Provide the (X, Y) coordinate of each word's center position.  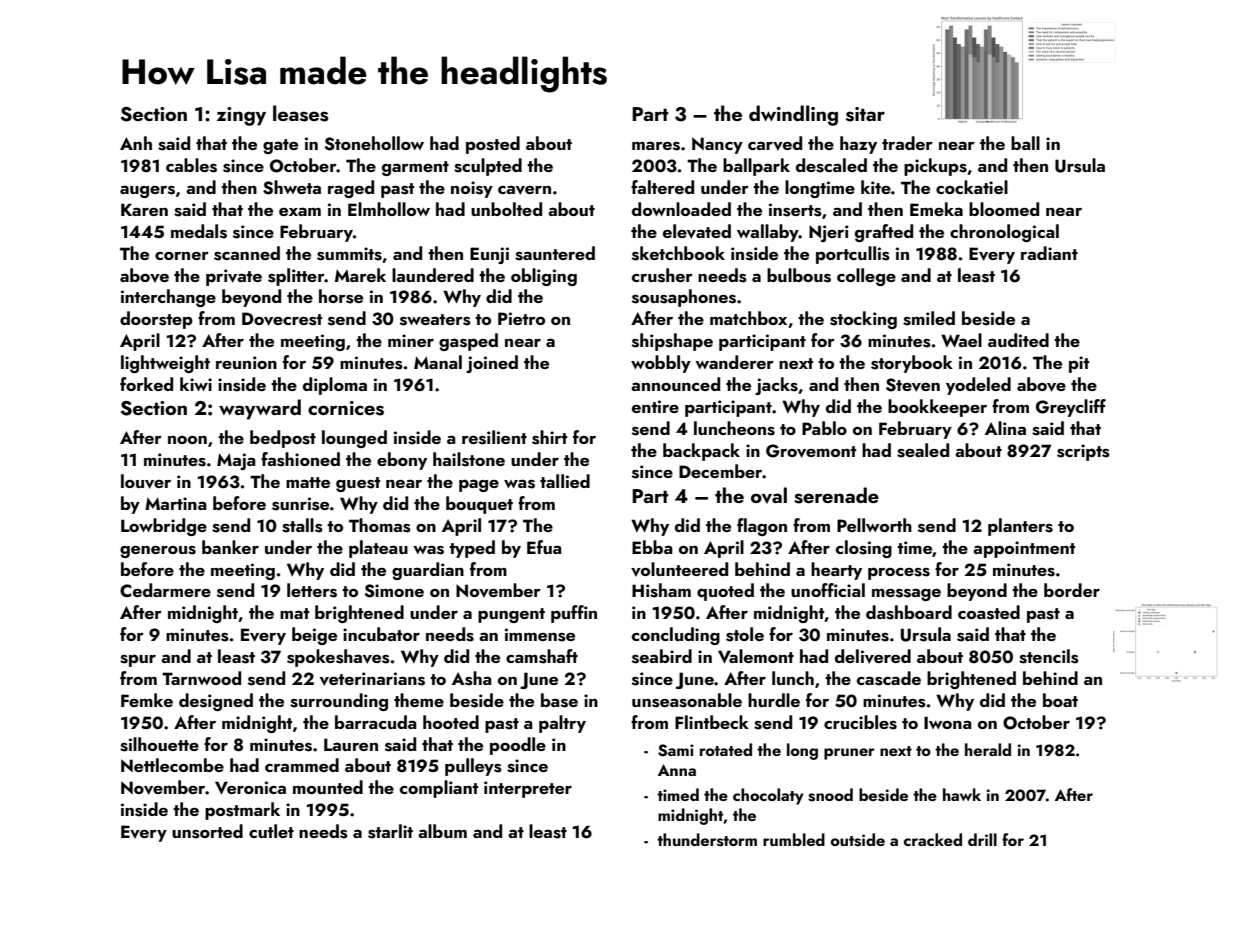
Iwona (948, 722)
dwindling (793, 115)
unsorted (207, 831)
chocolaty (768, 796)
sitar (865, 114)
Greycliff (1071, 408)
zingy (241, 116)
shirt (549, 437)
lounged (354, 439)
